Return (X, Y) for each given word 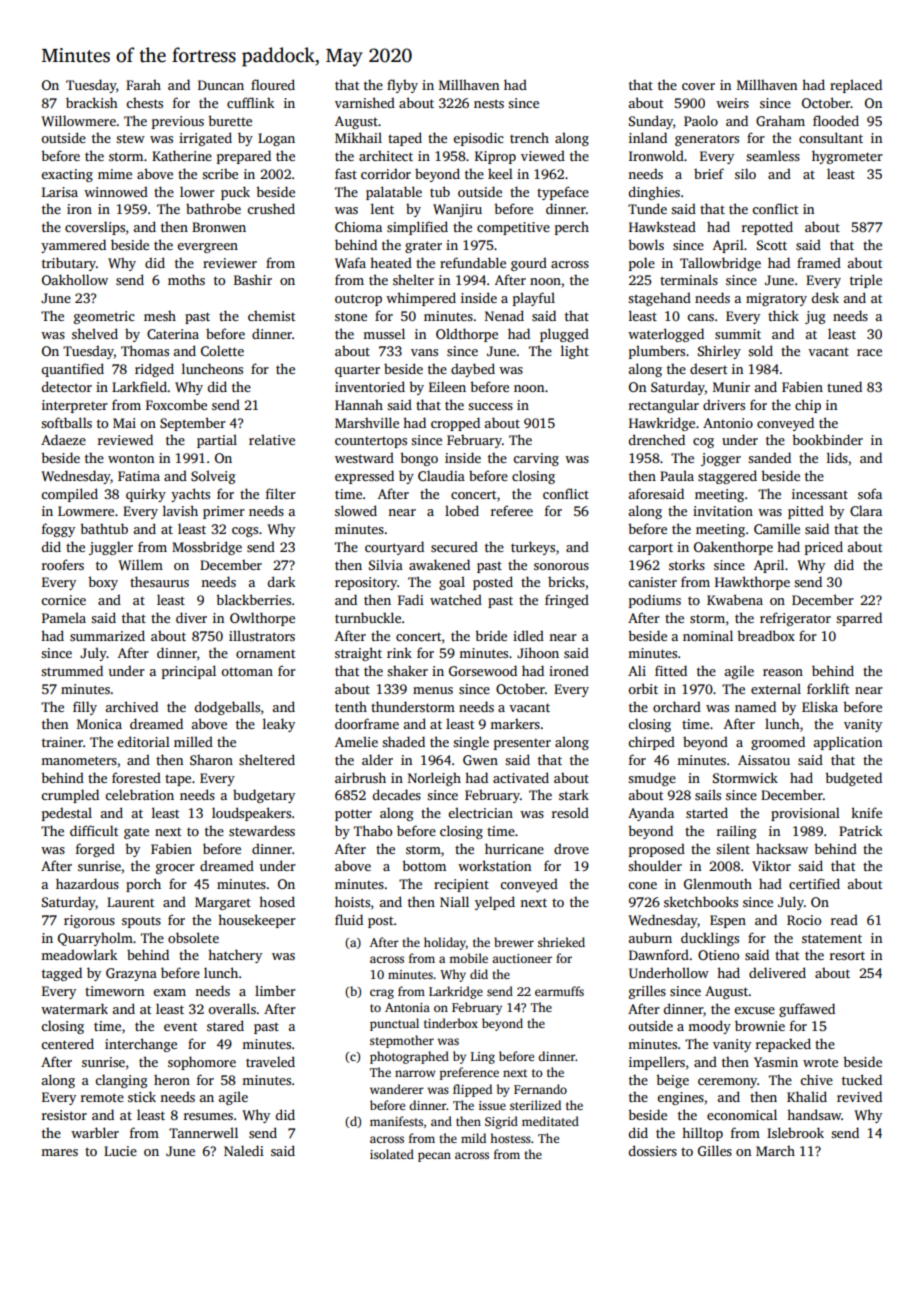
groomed (778, 743)
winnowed (116, 191)
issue (492, 1105)
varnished (365, 102)
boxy (103, 583)
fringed (567, 601)
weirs (732, 103)
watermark (74, 1008)
